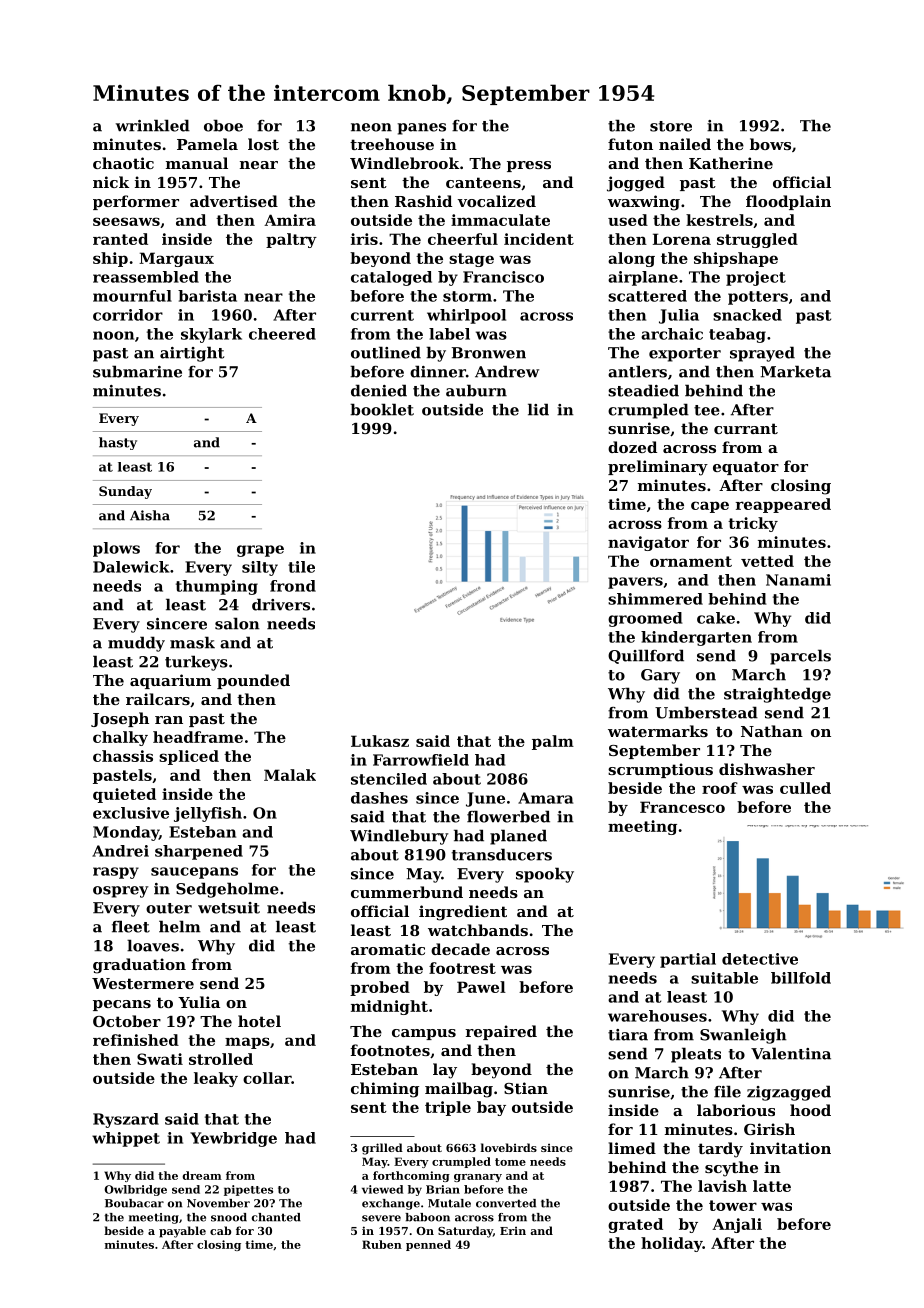  What do you see at coordinates (153, 125) in the image?
I see `wrinkled` at bounding box center [153, 125].
